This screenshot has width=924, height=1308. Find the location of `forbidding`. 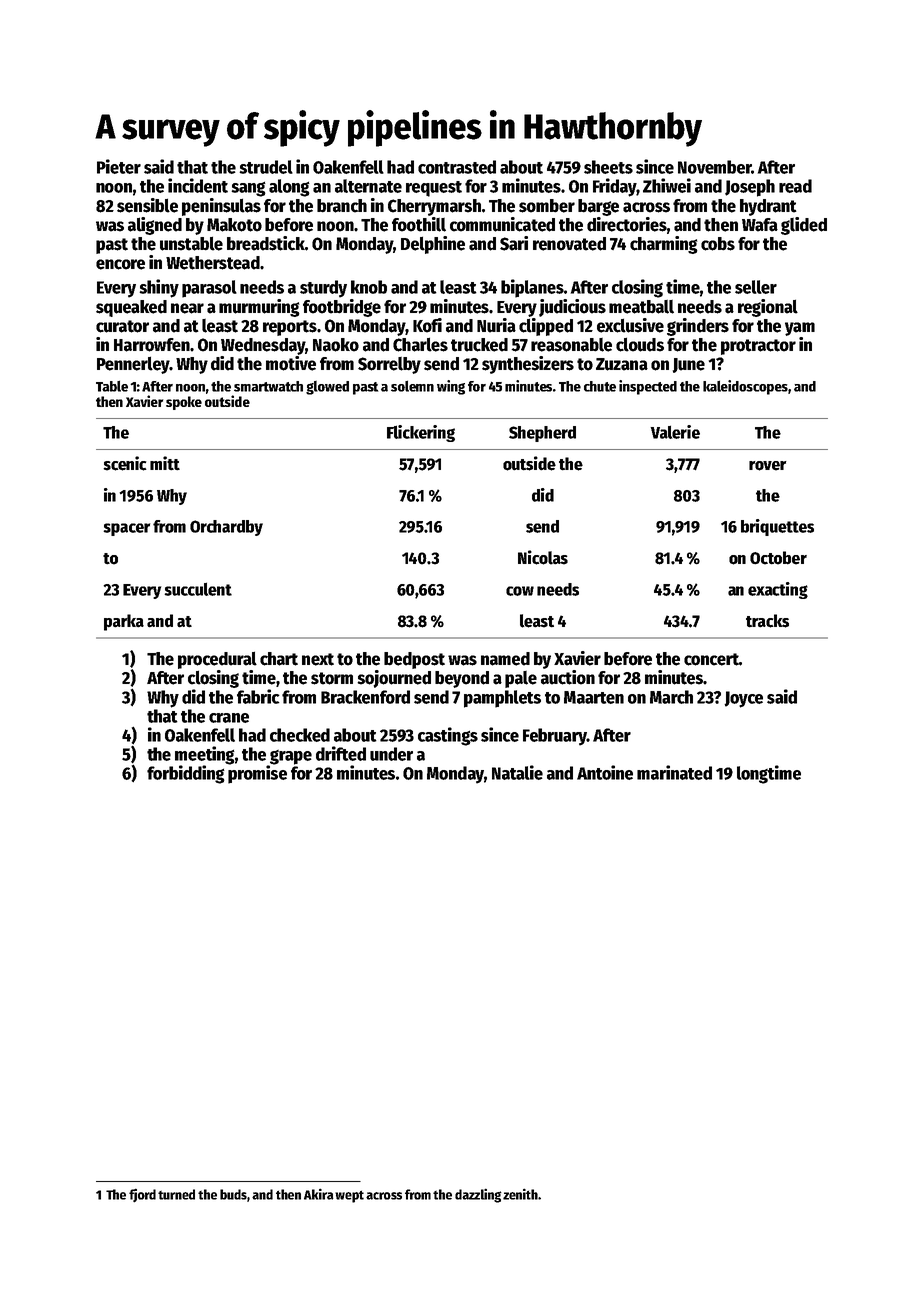

forbidding is located at coordinates (186, 774).
